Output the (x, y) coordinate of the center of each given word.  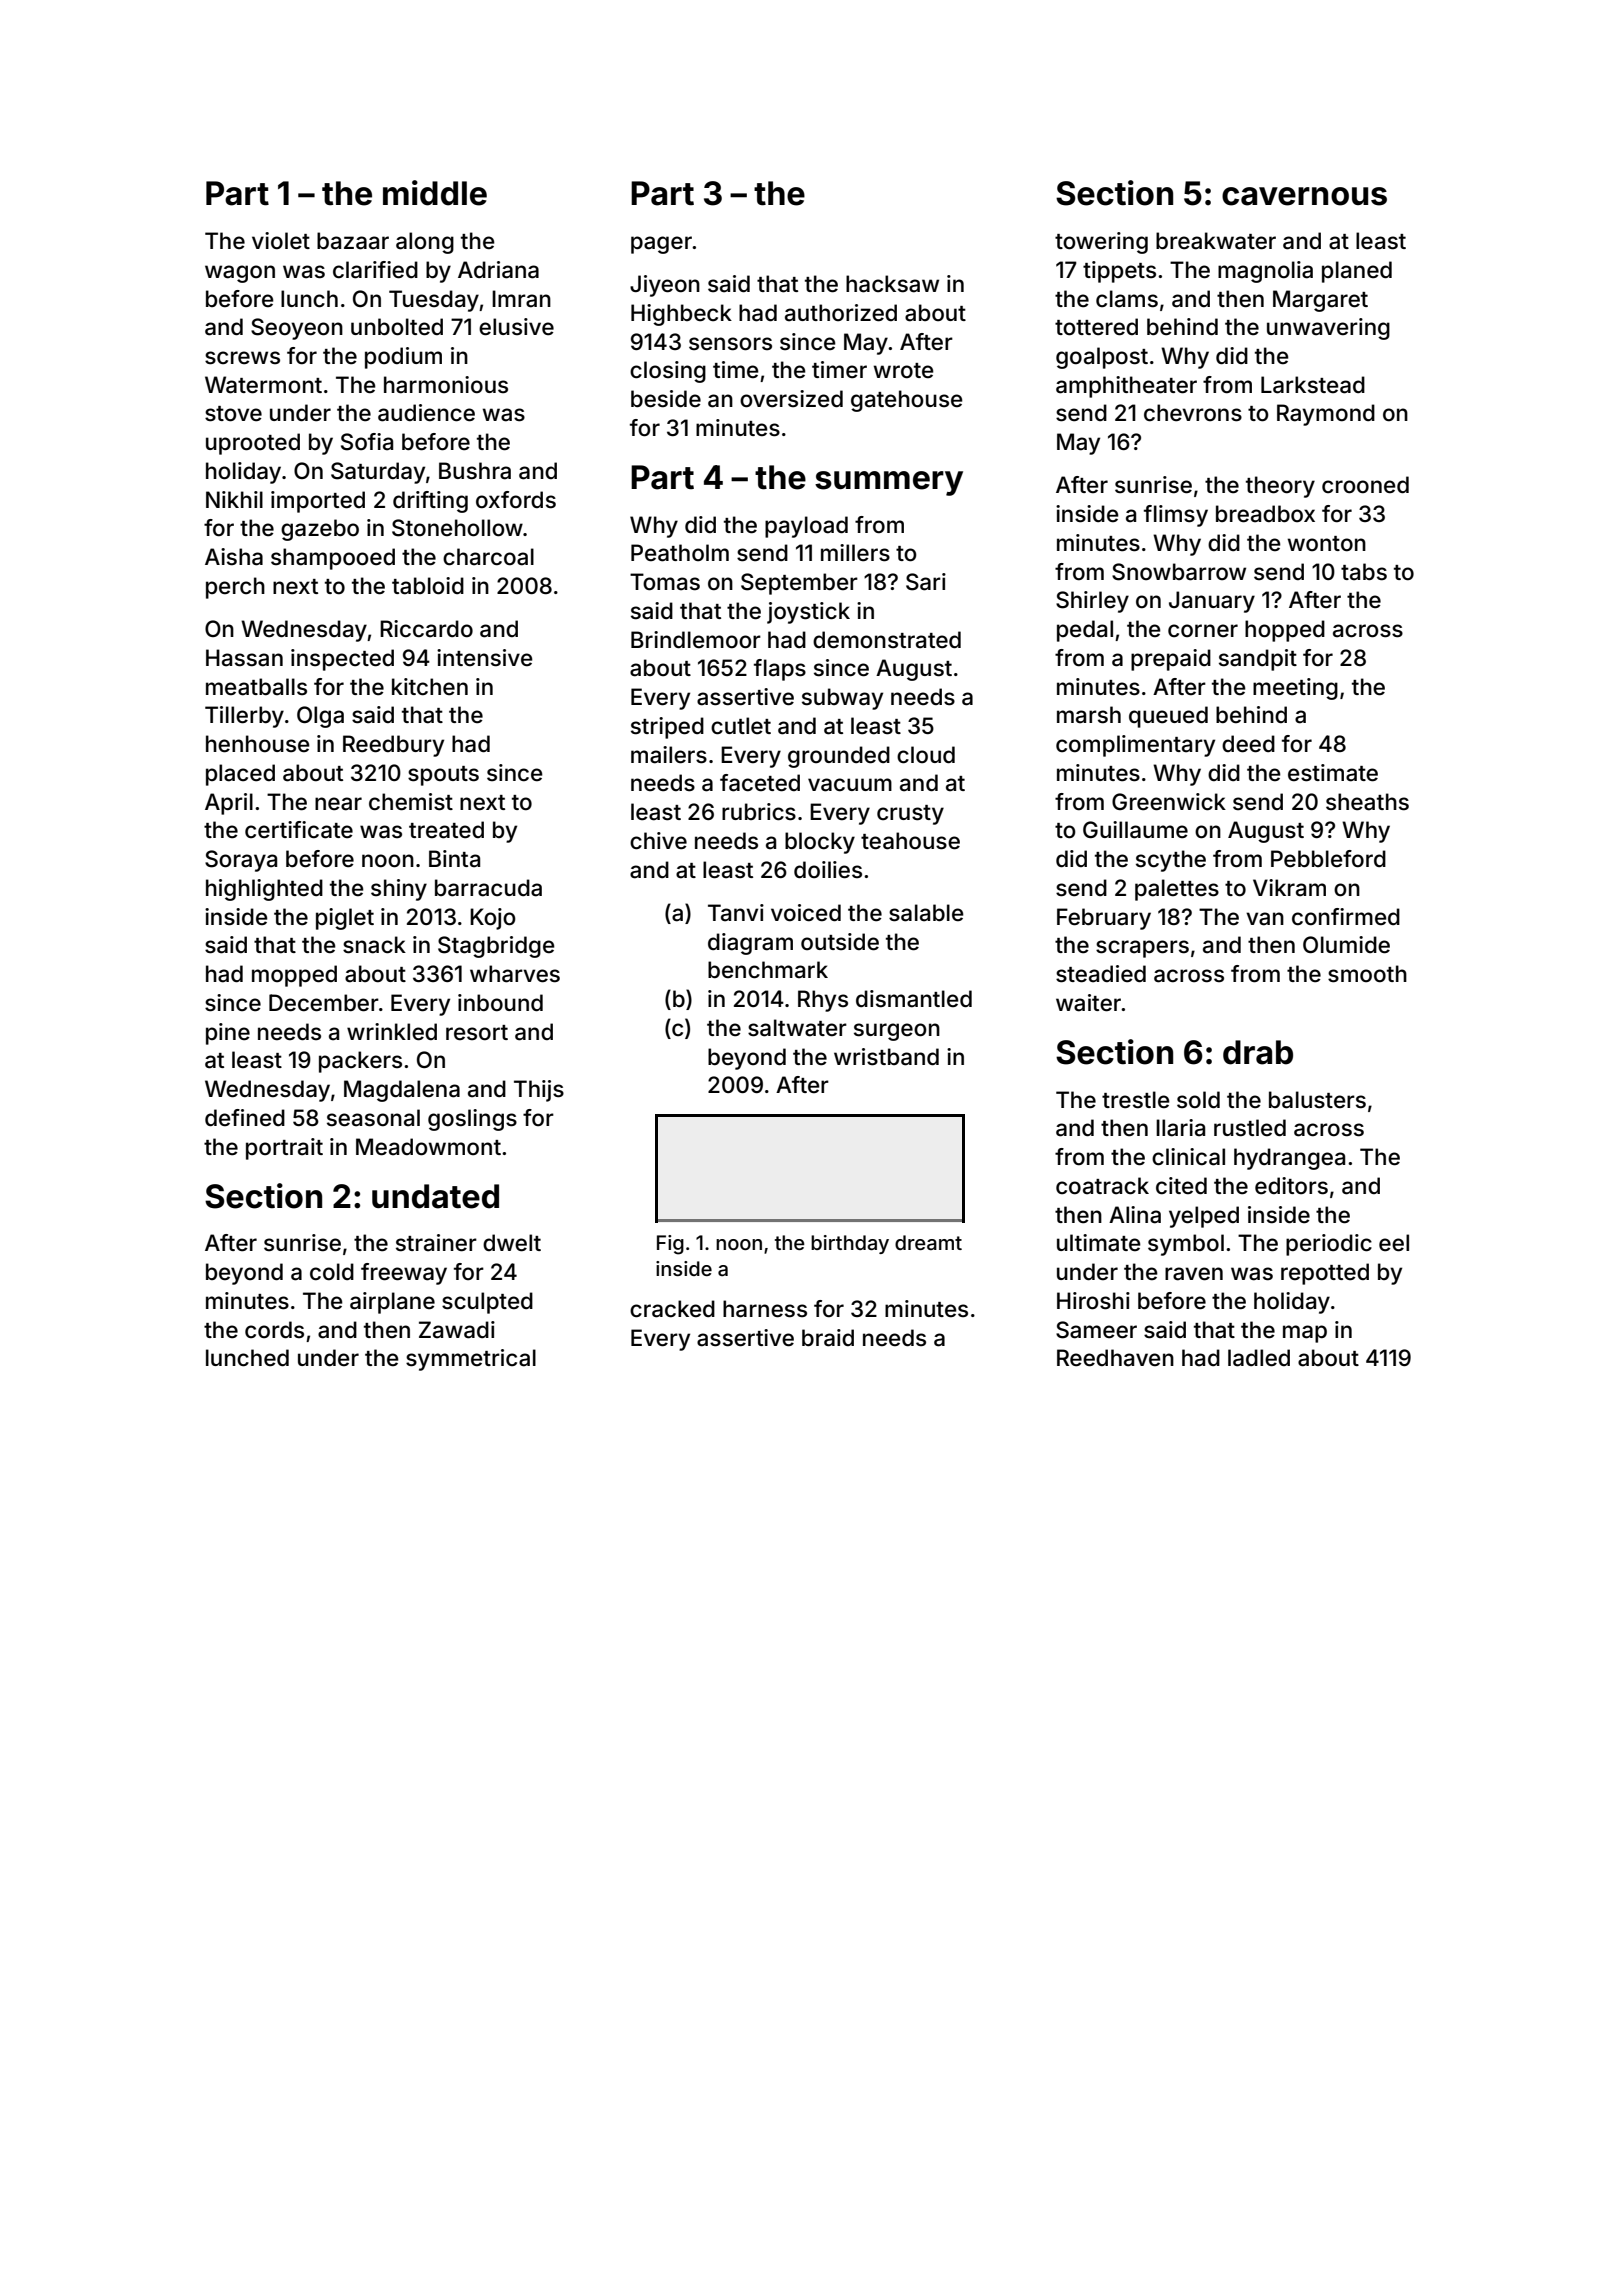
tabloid (428, 586)
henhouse (258, 744)
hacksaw (892, 284)
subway (842, 699)
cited (1181, 1186)
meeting (1295, 689)
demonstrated (887, 640)
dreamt (928, 1242)
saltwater (797, 1028)
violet (281, 241)
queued (1168, 717)
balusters (1317, 1100)
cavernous (1304, 196)
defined (245, 1117)
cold (332, 1272)
